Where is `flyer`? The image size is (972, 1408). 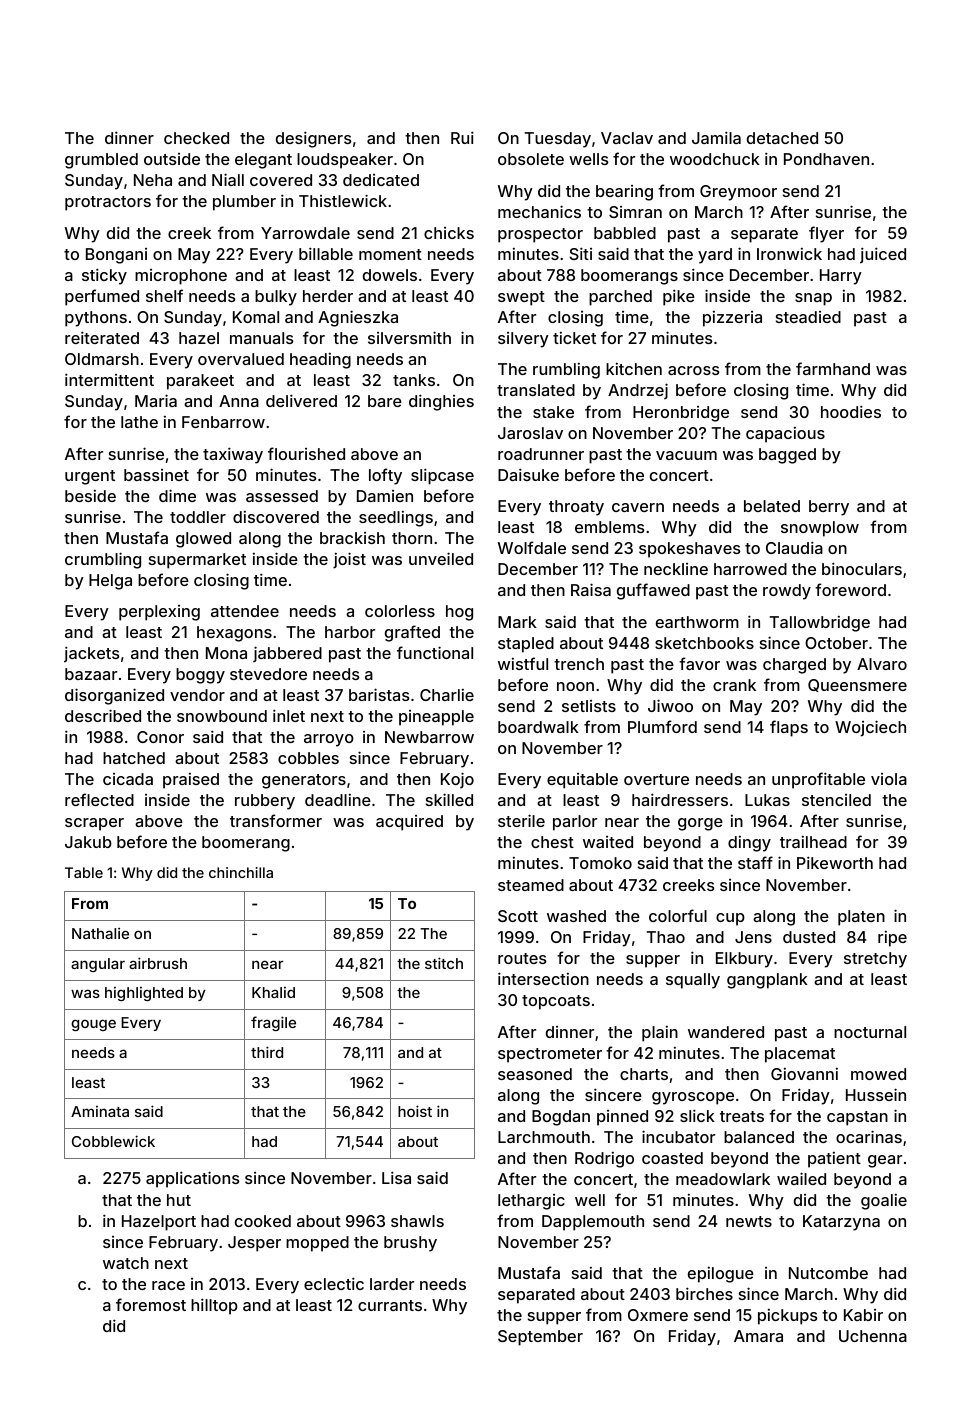 flyer is located at coordinates (826, 234).
